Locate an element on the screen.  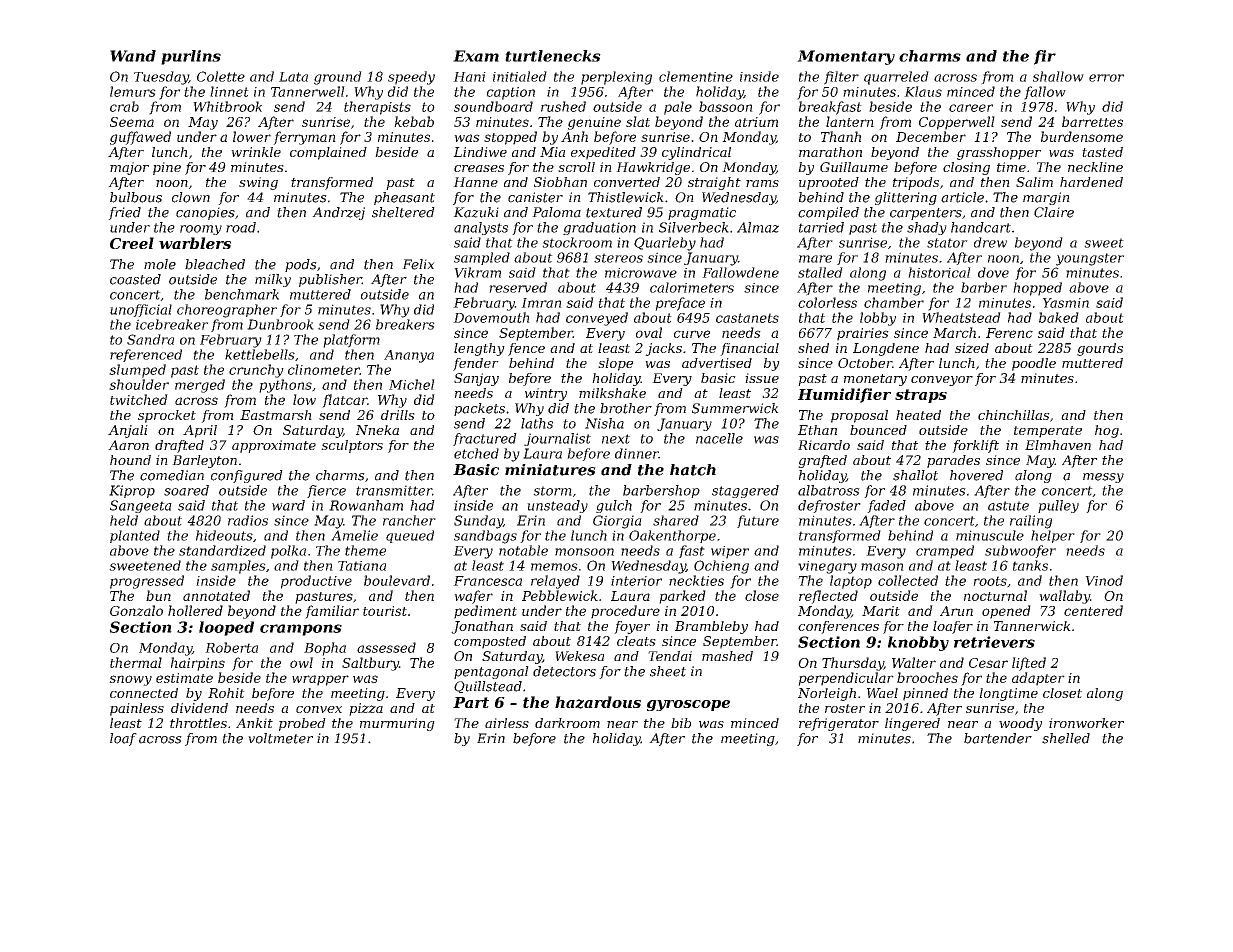
caption is located at coordinates (511, 93).
